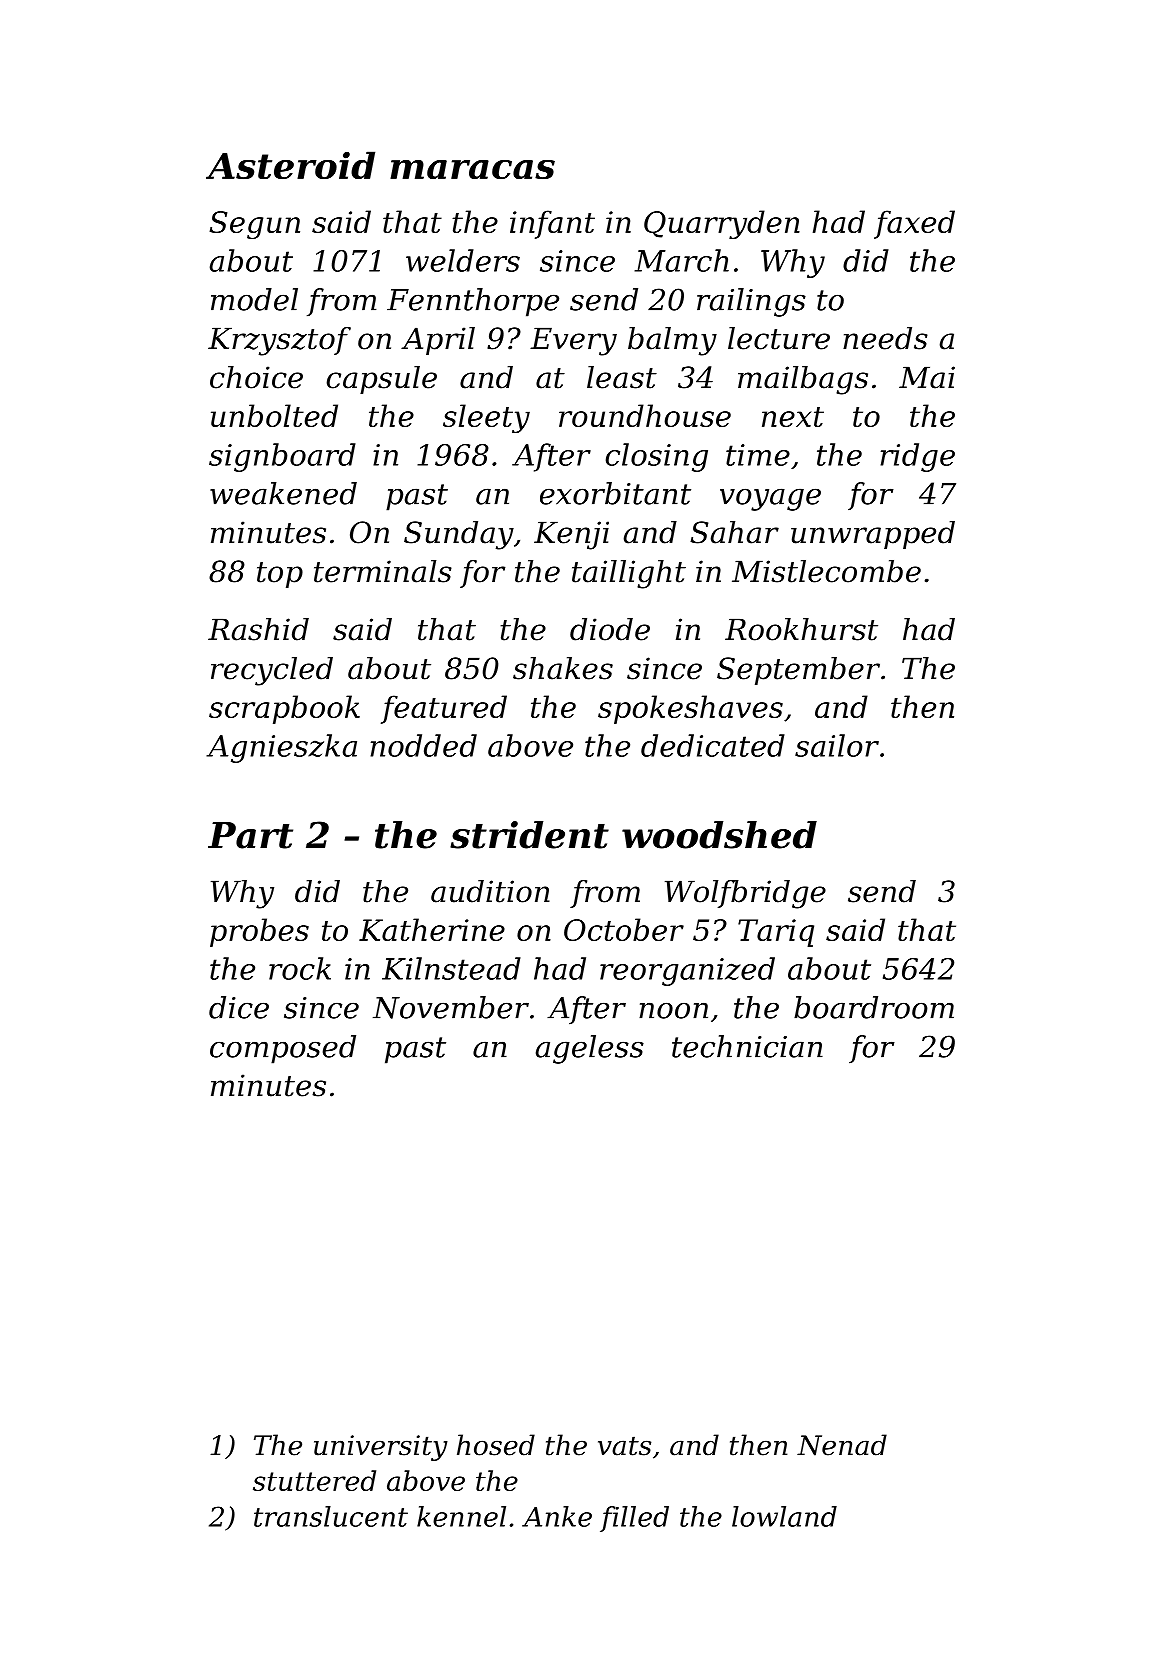 This image has width=1165, height=1654. What do you see at coordinates (793, 417) in the image?
I see `next` at bounding box center [793, 417].
